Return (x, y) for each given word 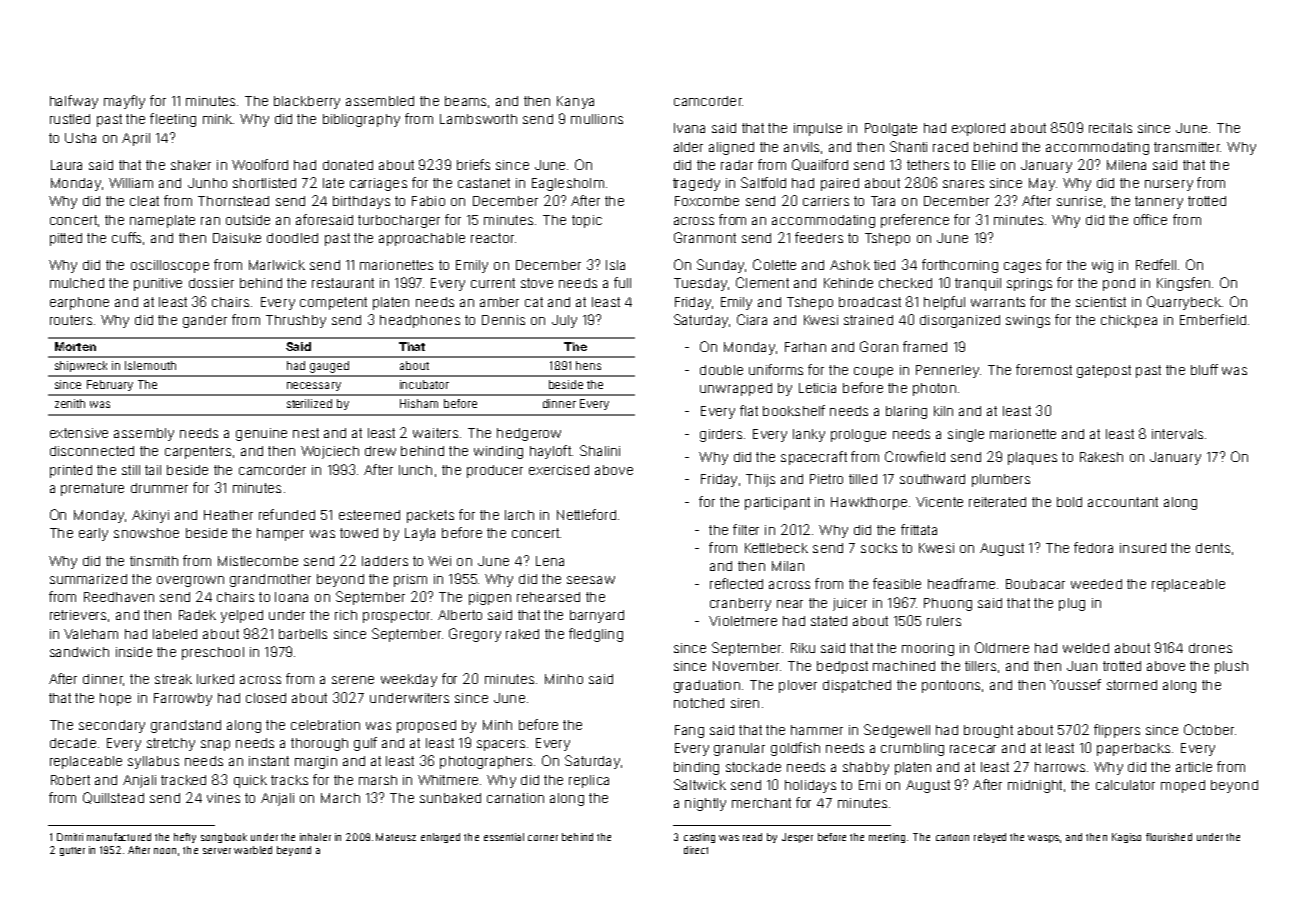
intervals (1177, 434)
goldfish (795, 749)
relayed (990, 838)
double (721, 370)
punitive (158, 284)
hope (115, 699)
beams (465, 101)
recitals (1110, 128)
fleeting (173, 120)
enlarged (440, 838)
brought (988, 731)
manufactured (119, 837)
